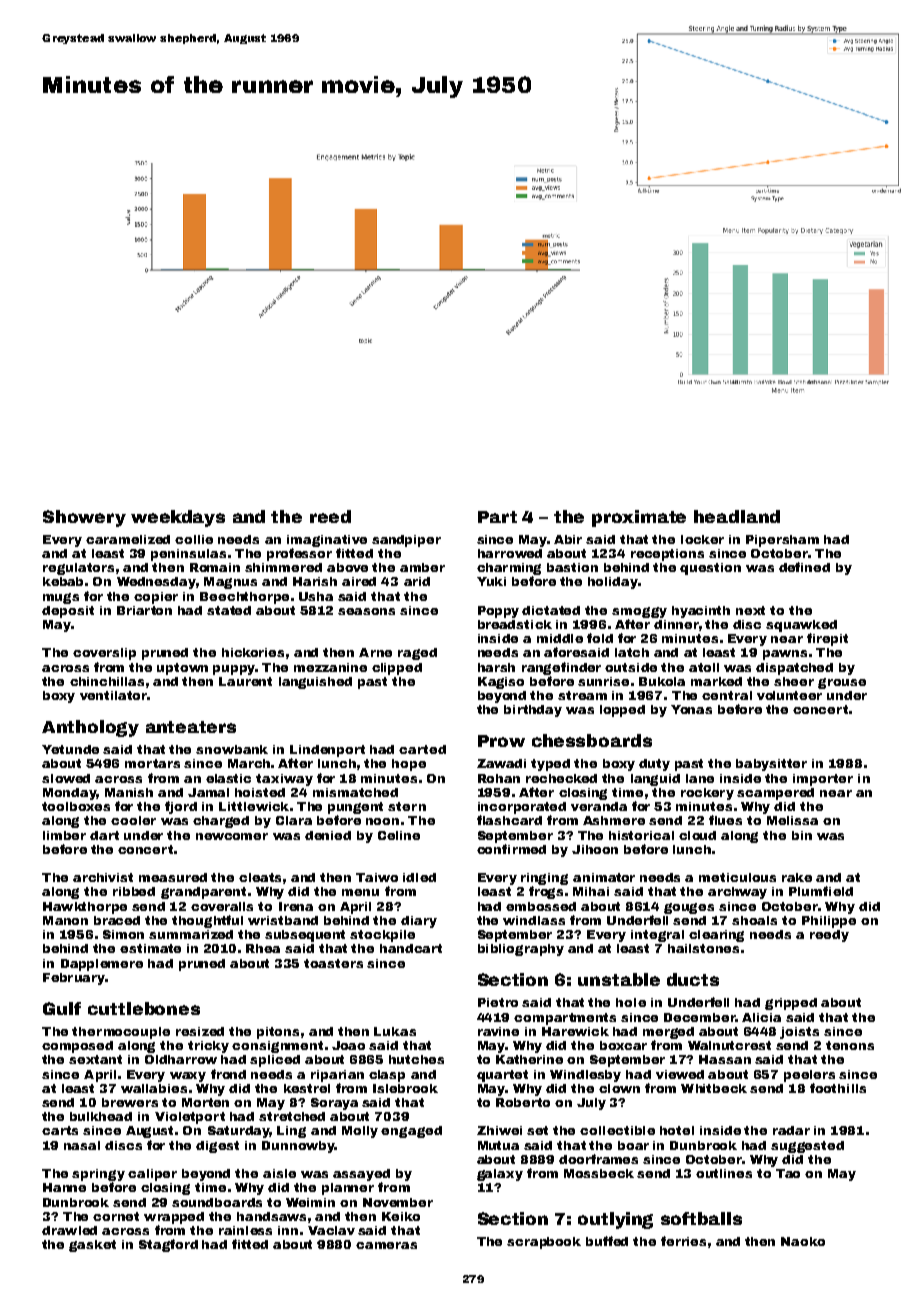 This screenshot has height=1308, width=924. What do you see at coordinates (382, 936) in the screenshot?
I see `stockpile` at bounding box center [382, 936].
